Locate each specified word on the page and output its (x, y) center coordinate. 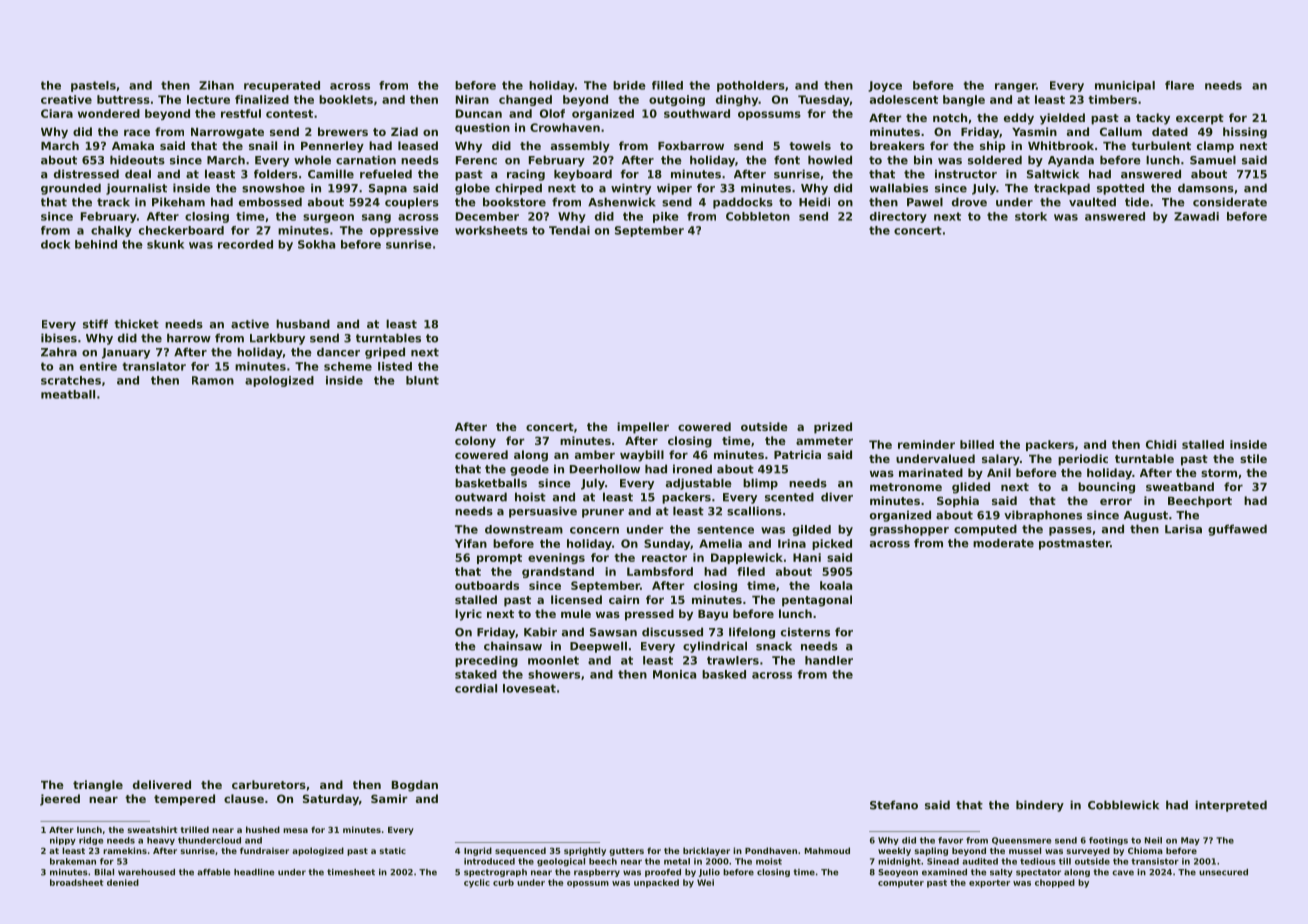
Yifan (471, 543)
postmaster (1074, 544)
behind (96, 244)
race (137, 132)
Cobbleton (758, 216)
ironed (692, 469)
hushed (263, 829)
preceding (486, 661)
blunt (422, 380)
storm (1219, 473)
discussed (672, 632)
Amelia (720, 543)
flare (1179, 85)
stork (1031, 216)
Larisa (1183, 529)
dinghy (737, 100)
